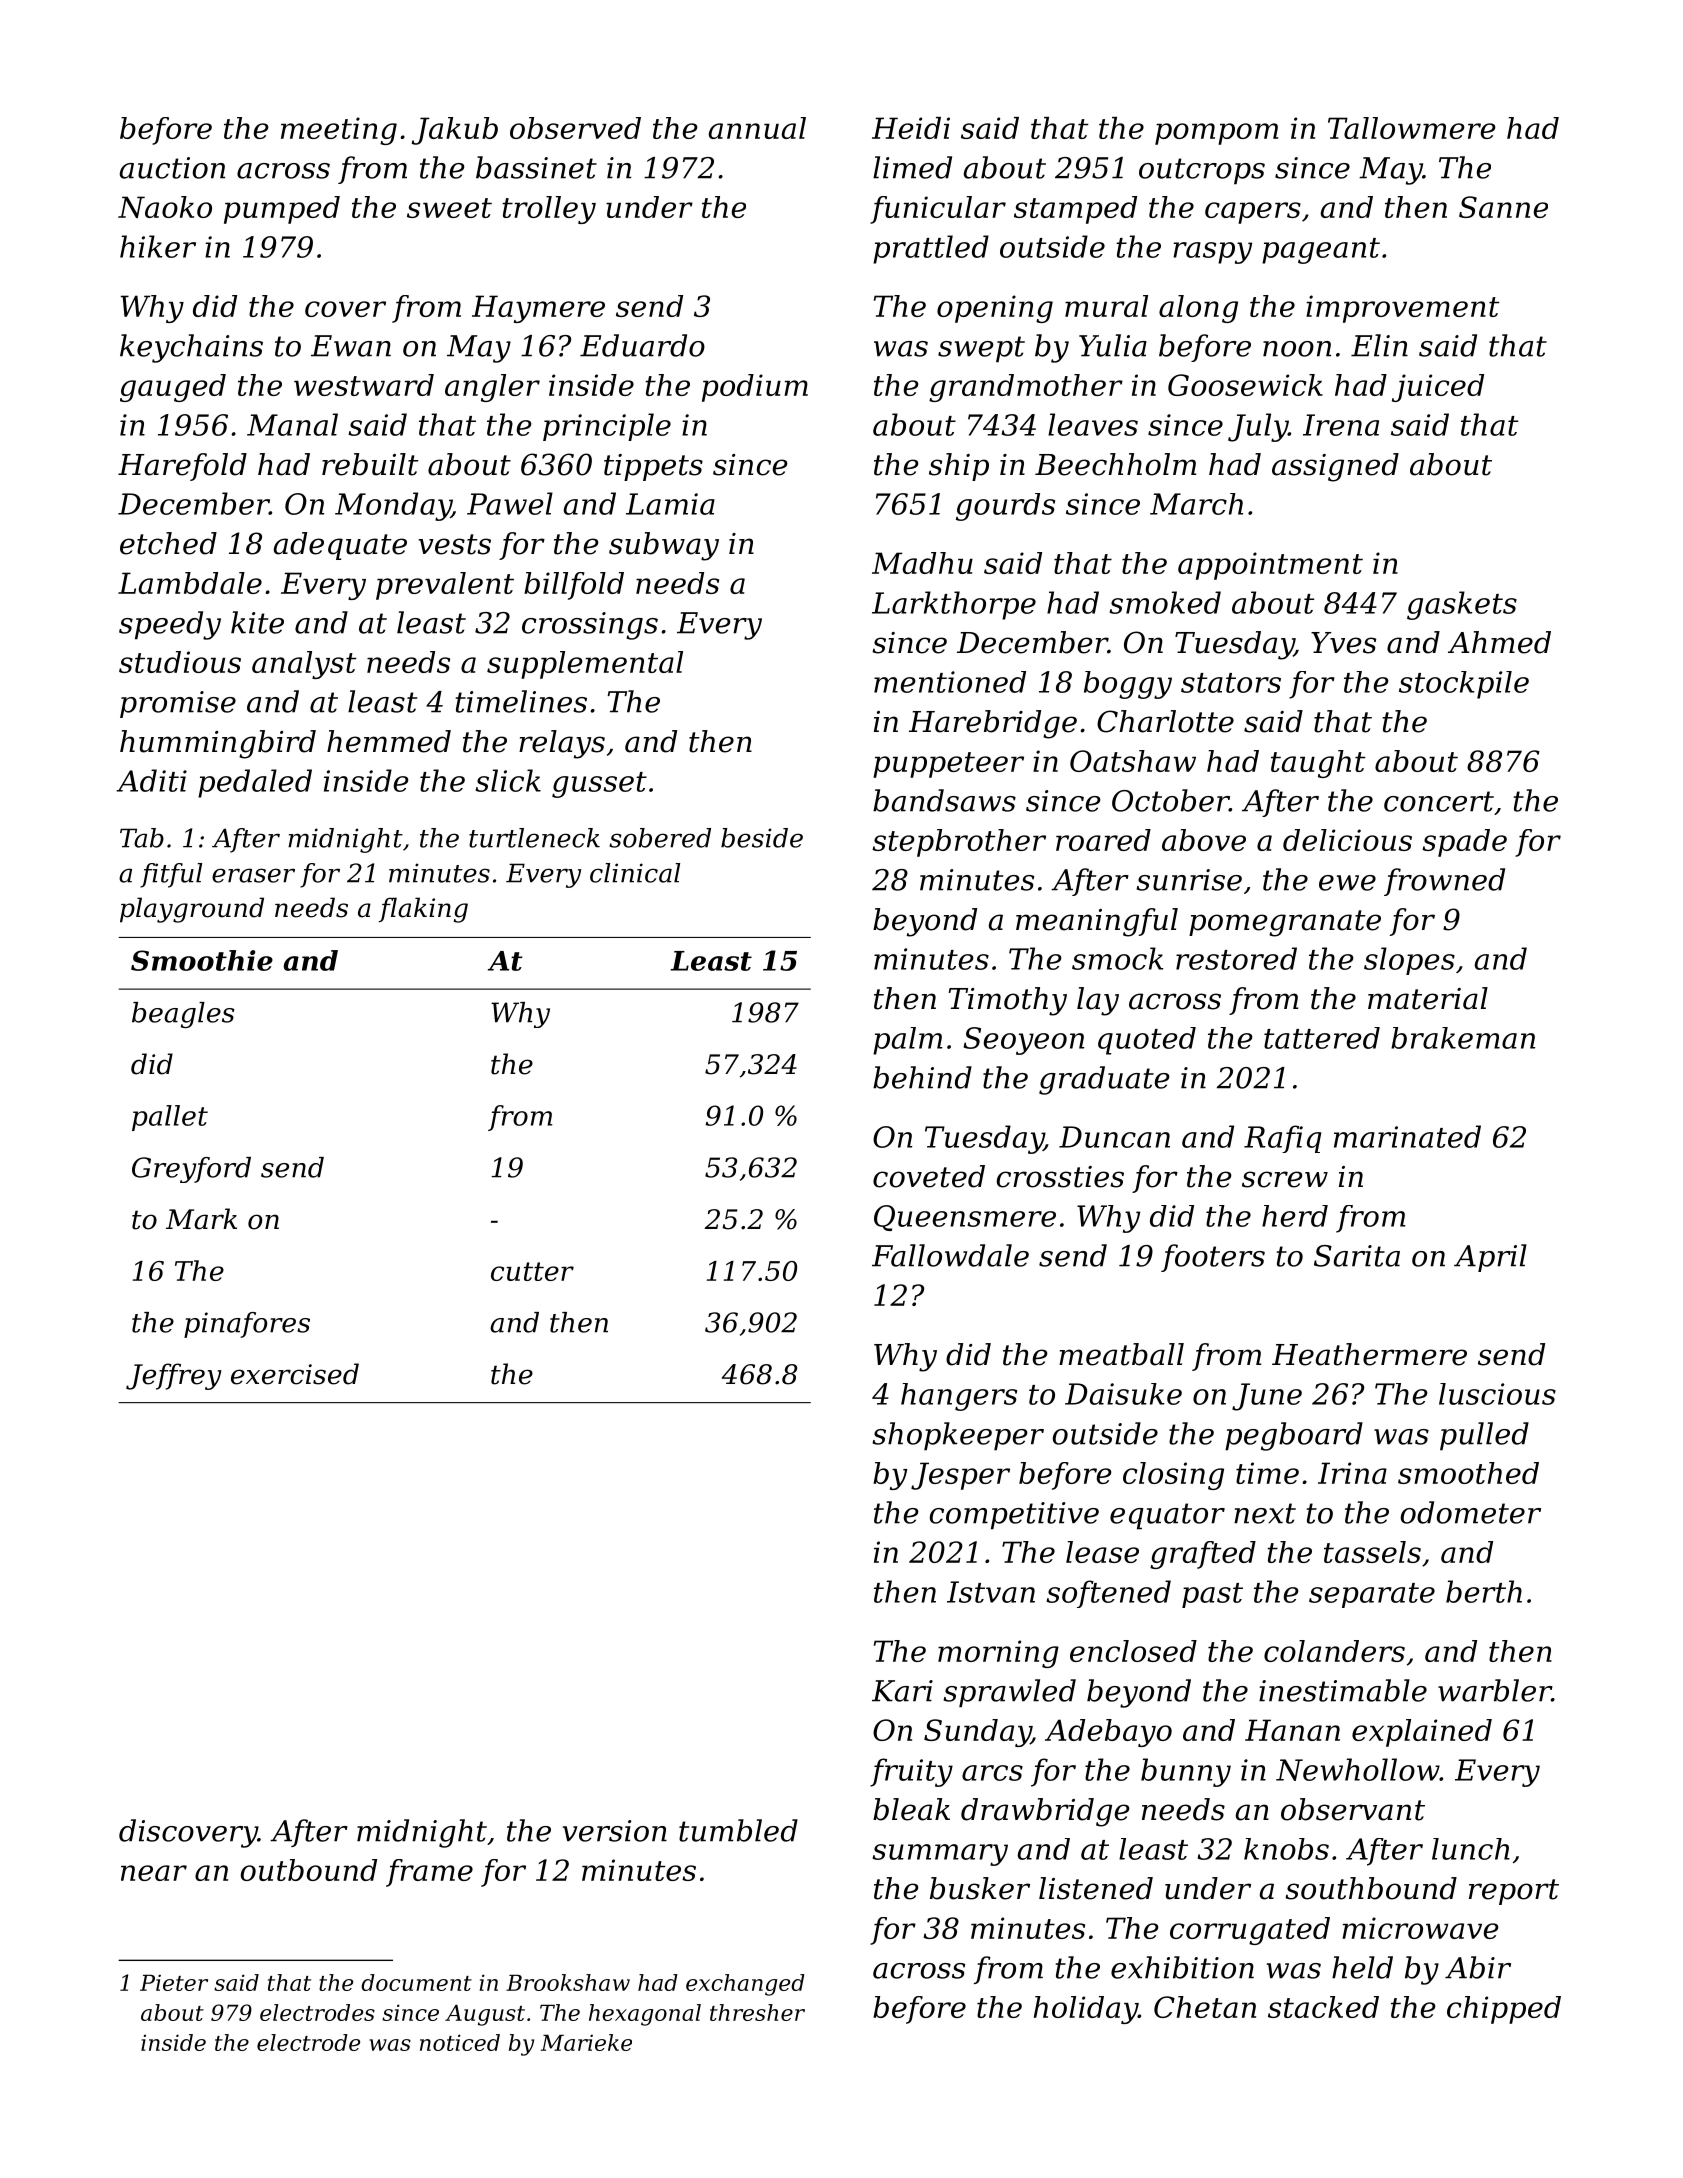  What do you see at coordinates (1231, 683) in the document?
I see `stators` at bounding box center [1231, 683].
